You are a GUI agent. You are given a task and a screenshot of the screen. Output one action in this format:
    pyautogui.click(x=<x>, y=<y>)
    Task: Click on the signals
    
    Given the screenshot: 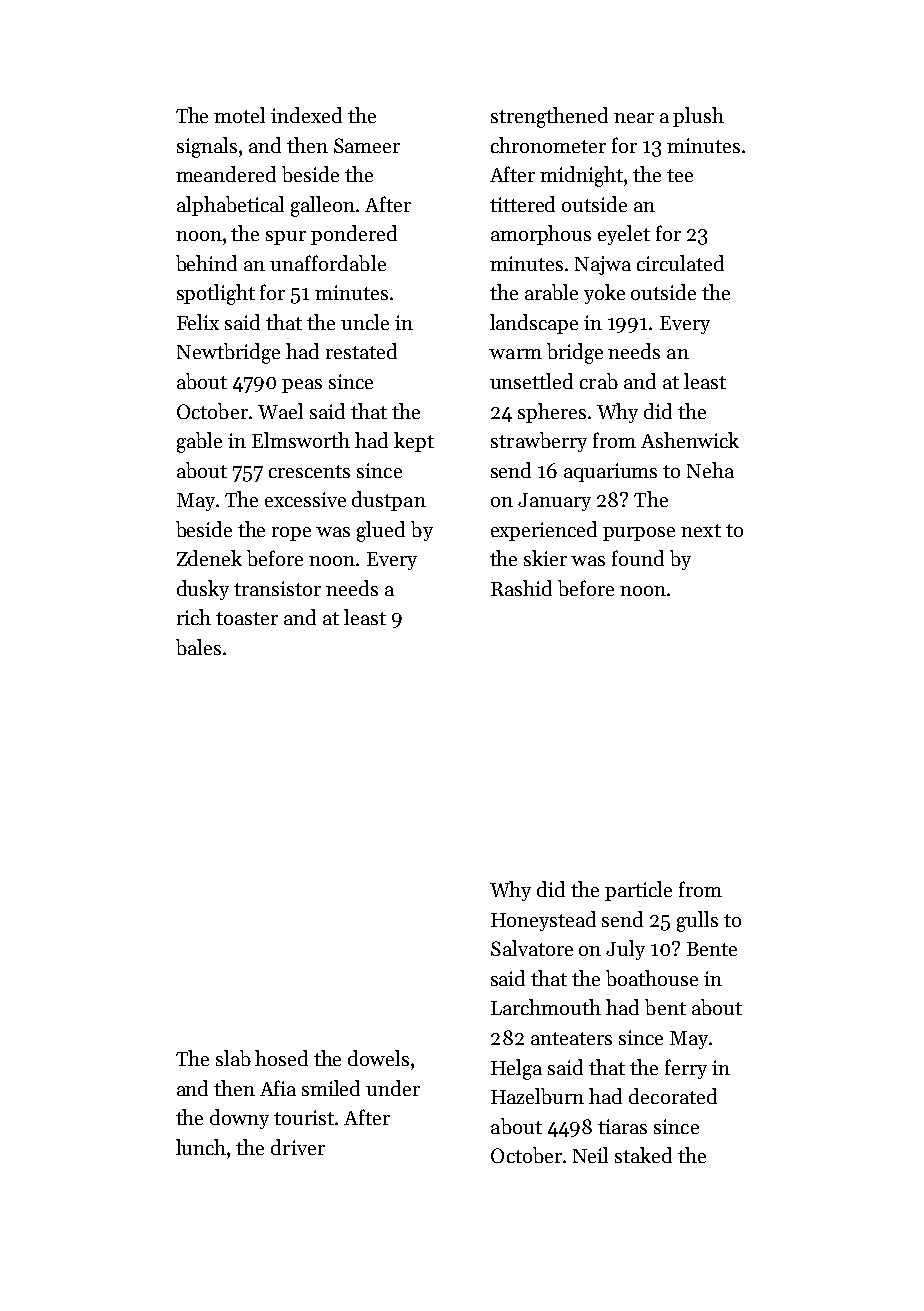 What is the action you would take?
    pyautogui.click(x=207, y=147)
